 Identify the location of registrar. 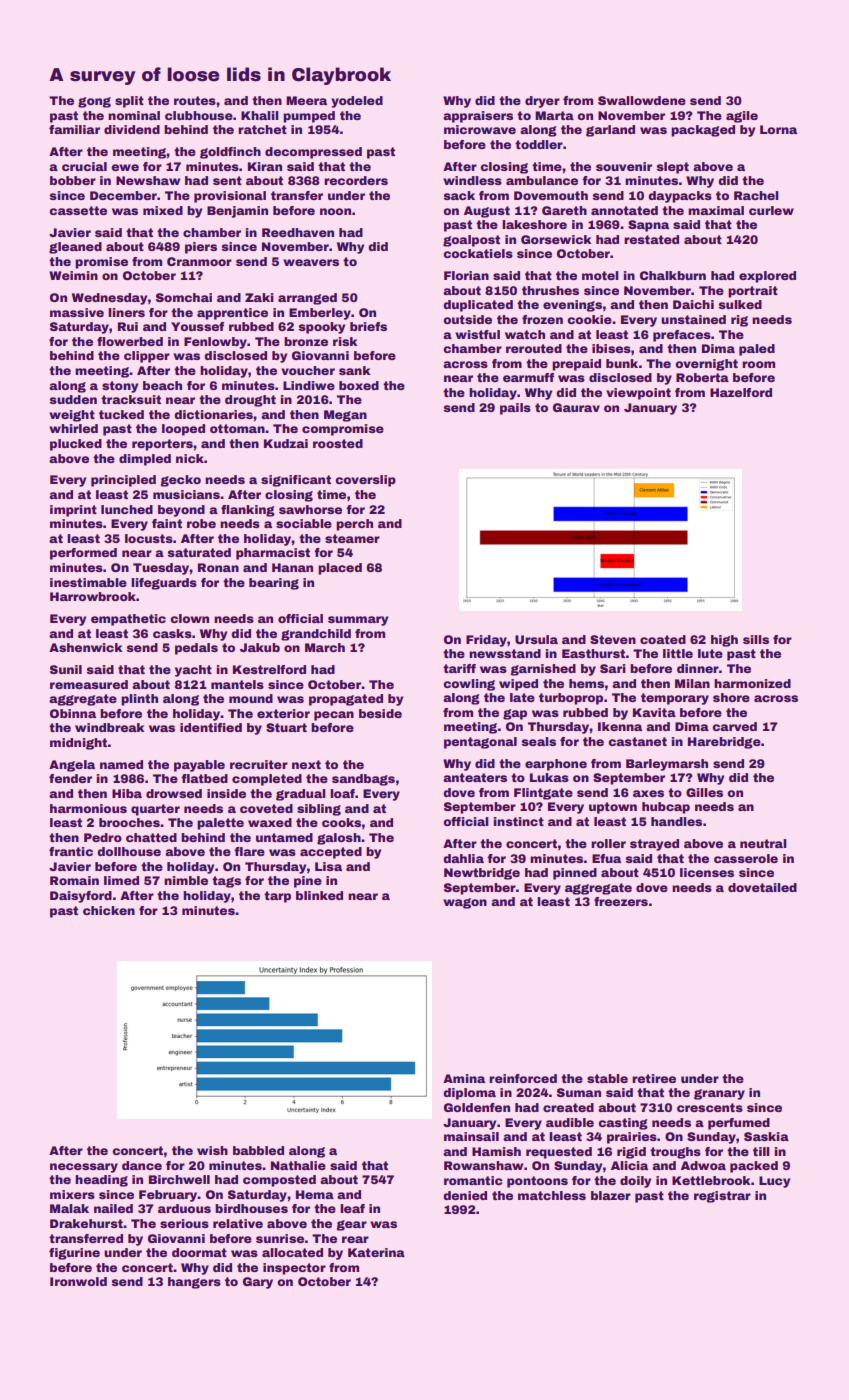
(722, 1197).
